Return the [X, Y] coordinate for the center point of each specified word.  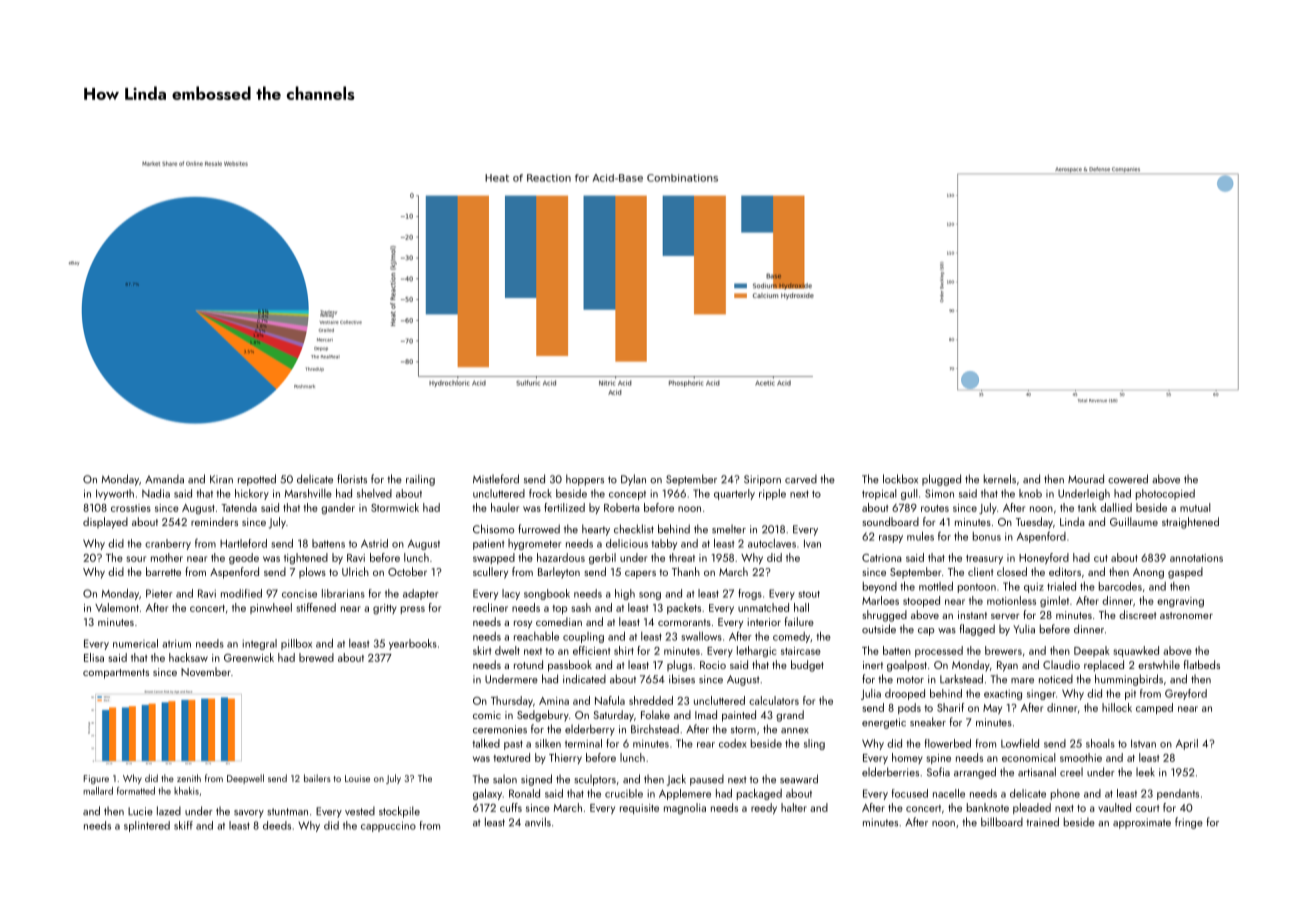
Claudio [1061, 664]
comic [487, 715]
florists [352, 479]
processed [939, 651]
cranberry [168, 544]
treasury [984, 559]
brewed [316, 657]
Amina [554, 701]
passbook [570, 666]
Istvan [1143, 743]
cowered [1128, 479]
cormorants [684, 622]
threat [682, 557]
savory [249, 814]
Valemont [117, 607]
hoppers [585, 480]
